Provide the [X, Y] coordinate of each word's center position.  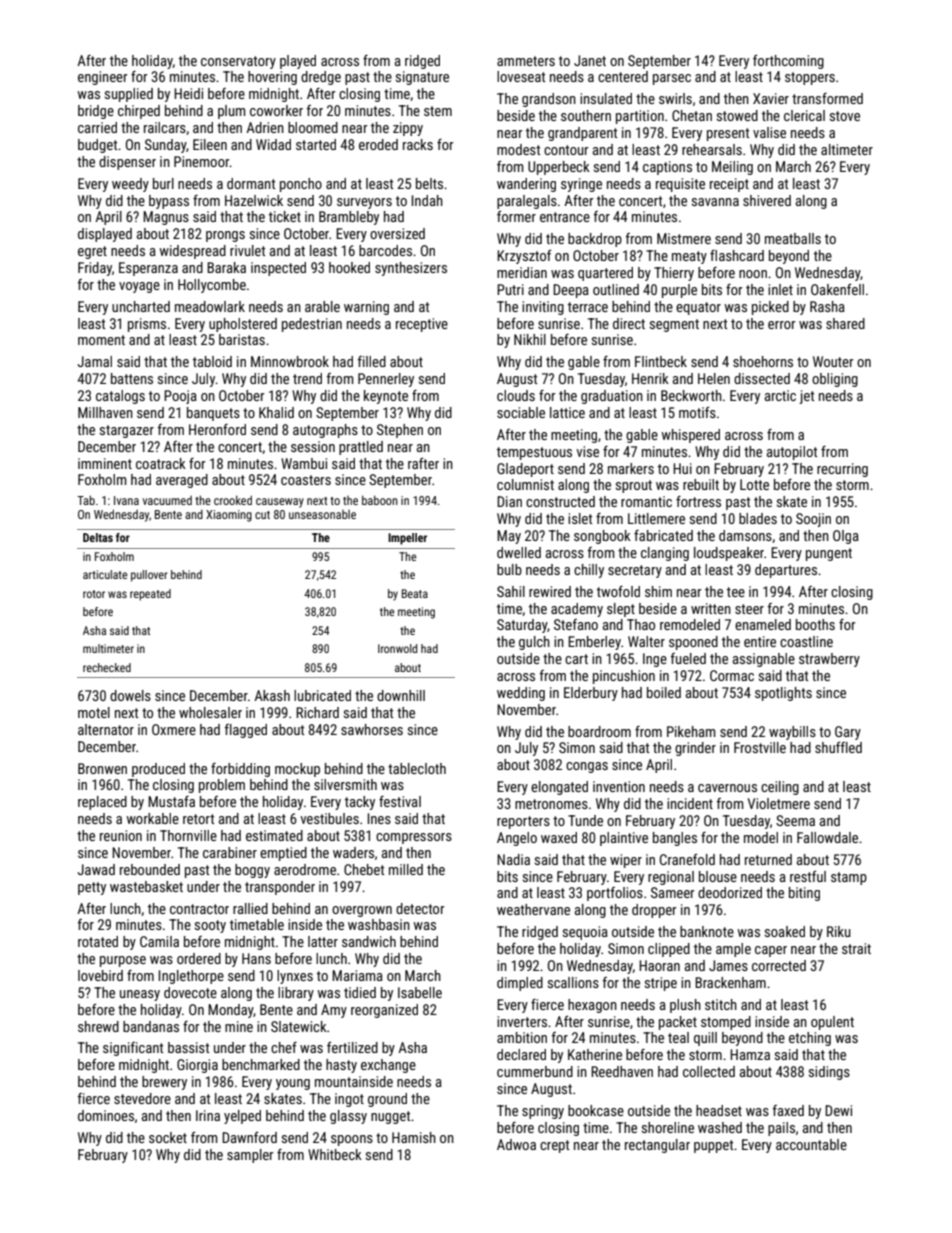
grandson [549, 100]
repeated [150, 595]
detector [420, 908]
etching [810, 1039]
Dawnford [249, 1137]
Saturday [522, 626]
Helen [714, 378]
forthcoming [788, 62]
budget [97, 146]
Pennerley [386, 380]
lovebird [100, 975]
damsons [745, 535]
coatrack [161, 463]
